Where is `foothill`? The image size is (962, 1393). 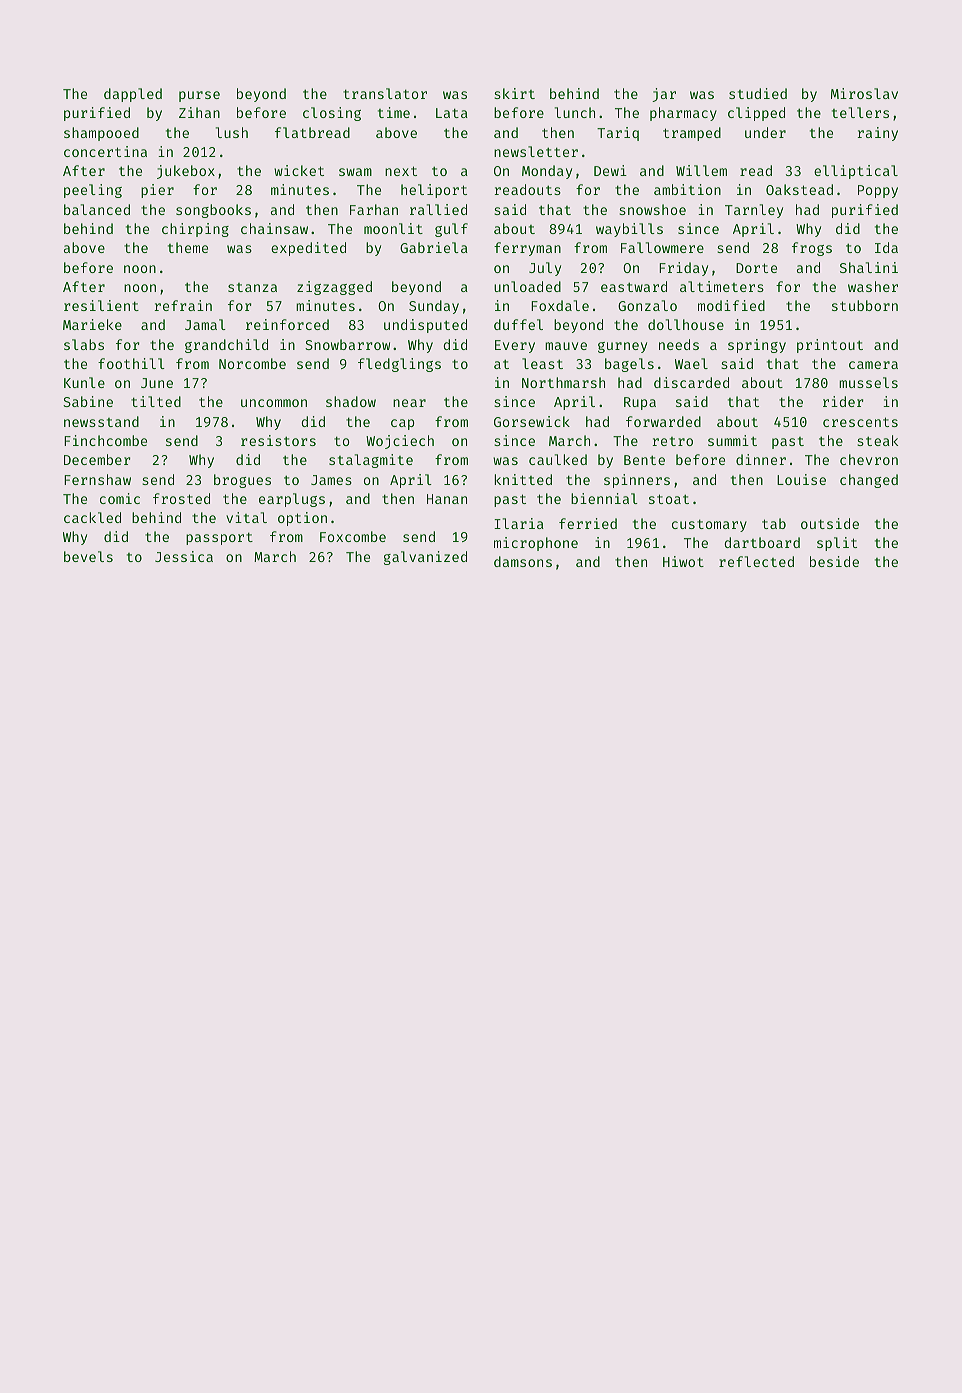 foothill is located at coordinates (131, 363).
